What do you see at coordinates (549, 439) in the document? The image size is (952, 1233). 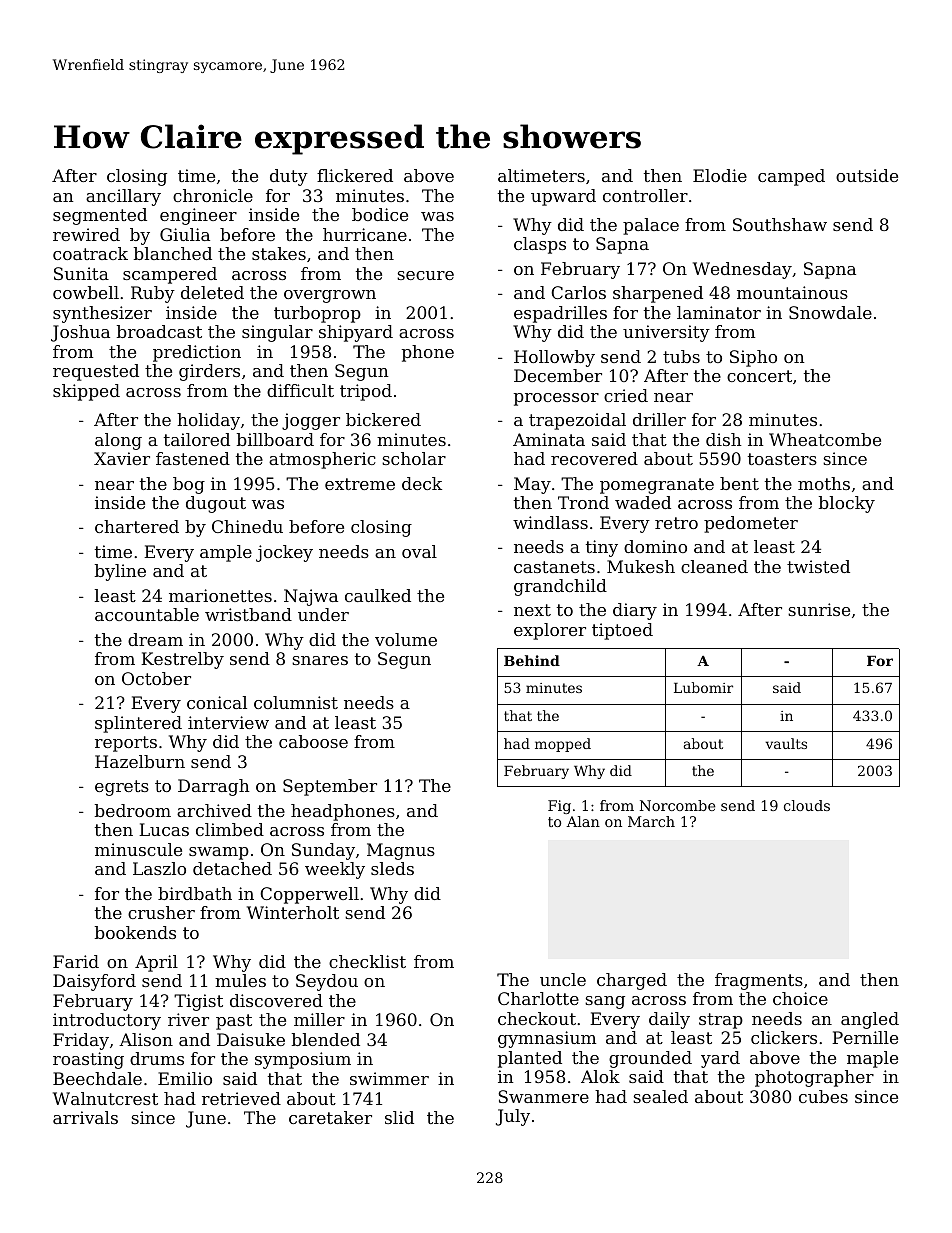 I see `Aminata` at bounding box center [549, 439].
